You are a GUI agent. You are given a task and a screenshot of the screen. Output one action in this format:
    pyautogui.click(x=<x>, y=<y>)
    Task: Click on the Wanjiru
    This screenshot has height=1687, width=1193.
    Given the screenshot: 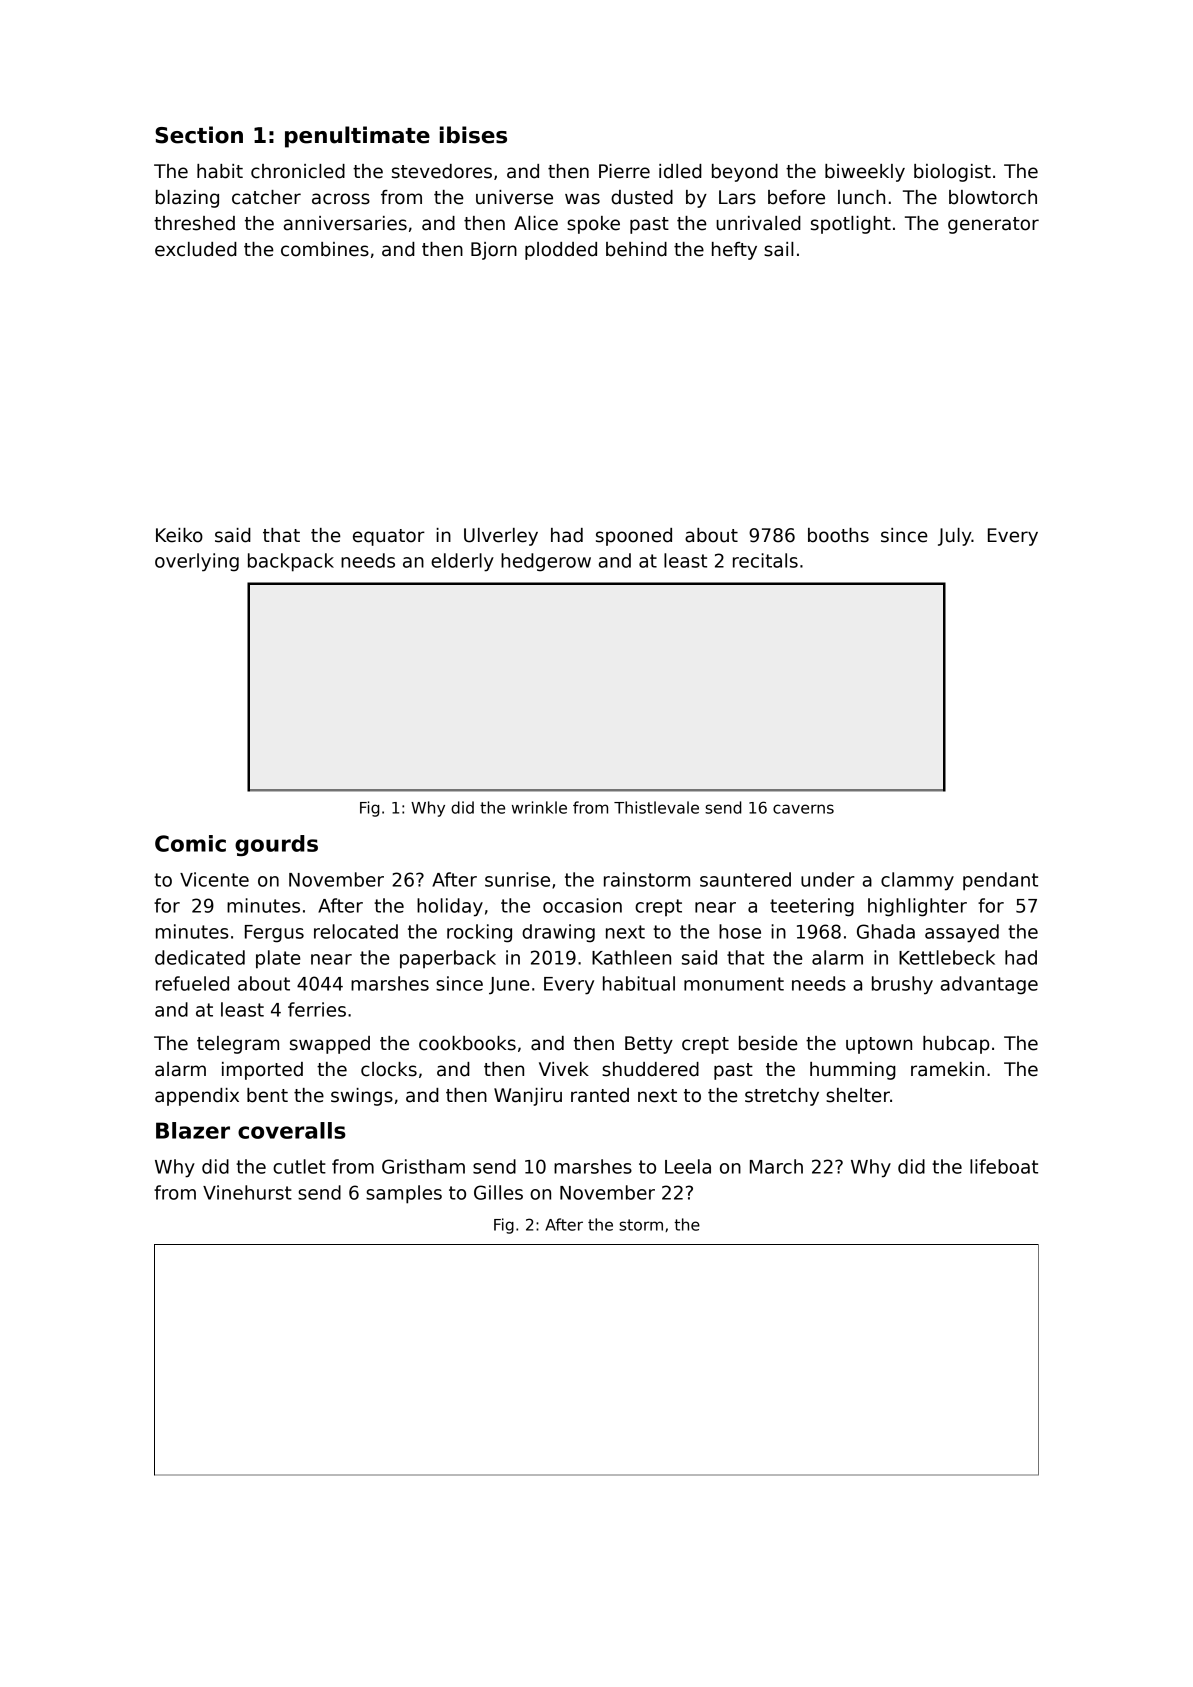 What is the action you would take?
    pyautogui.click(x=528, y=1097)
